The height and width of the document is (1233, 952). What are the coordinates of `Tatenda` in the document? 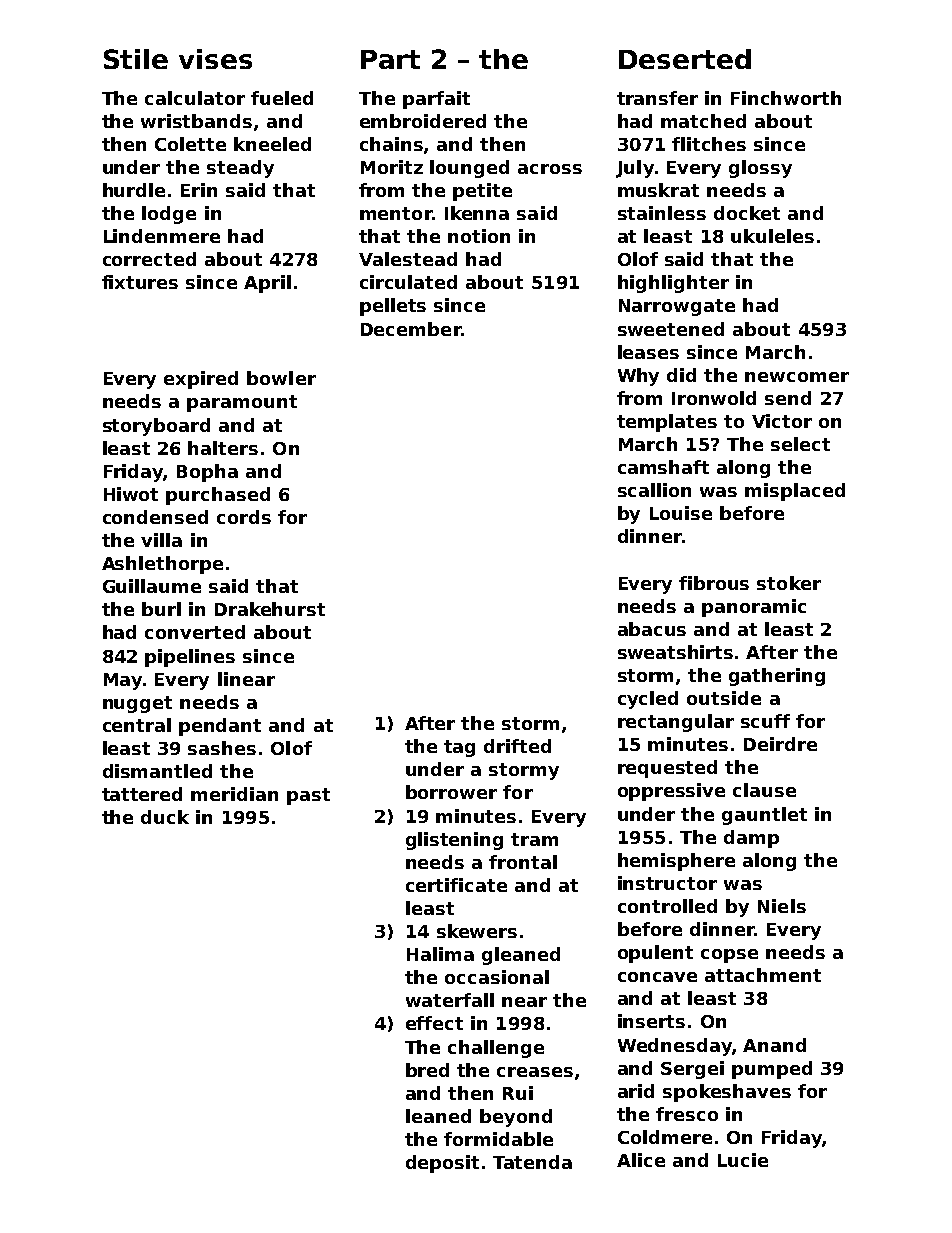 It's located at (532, 1162).
